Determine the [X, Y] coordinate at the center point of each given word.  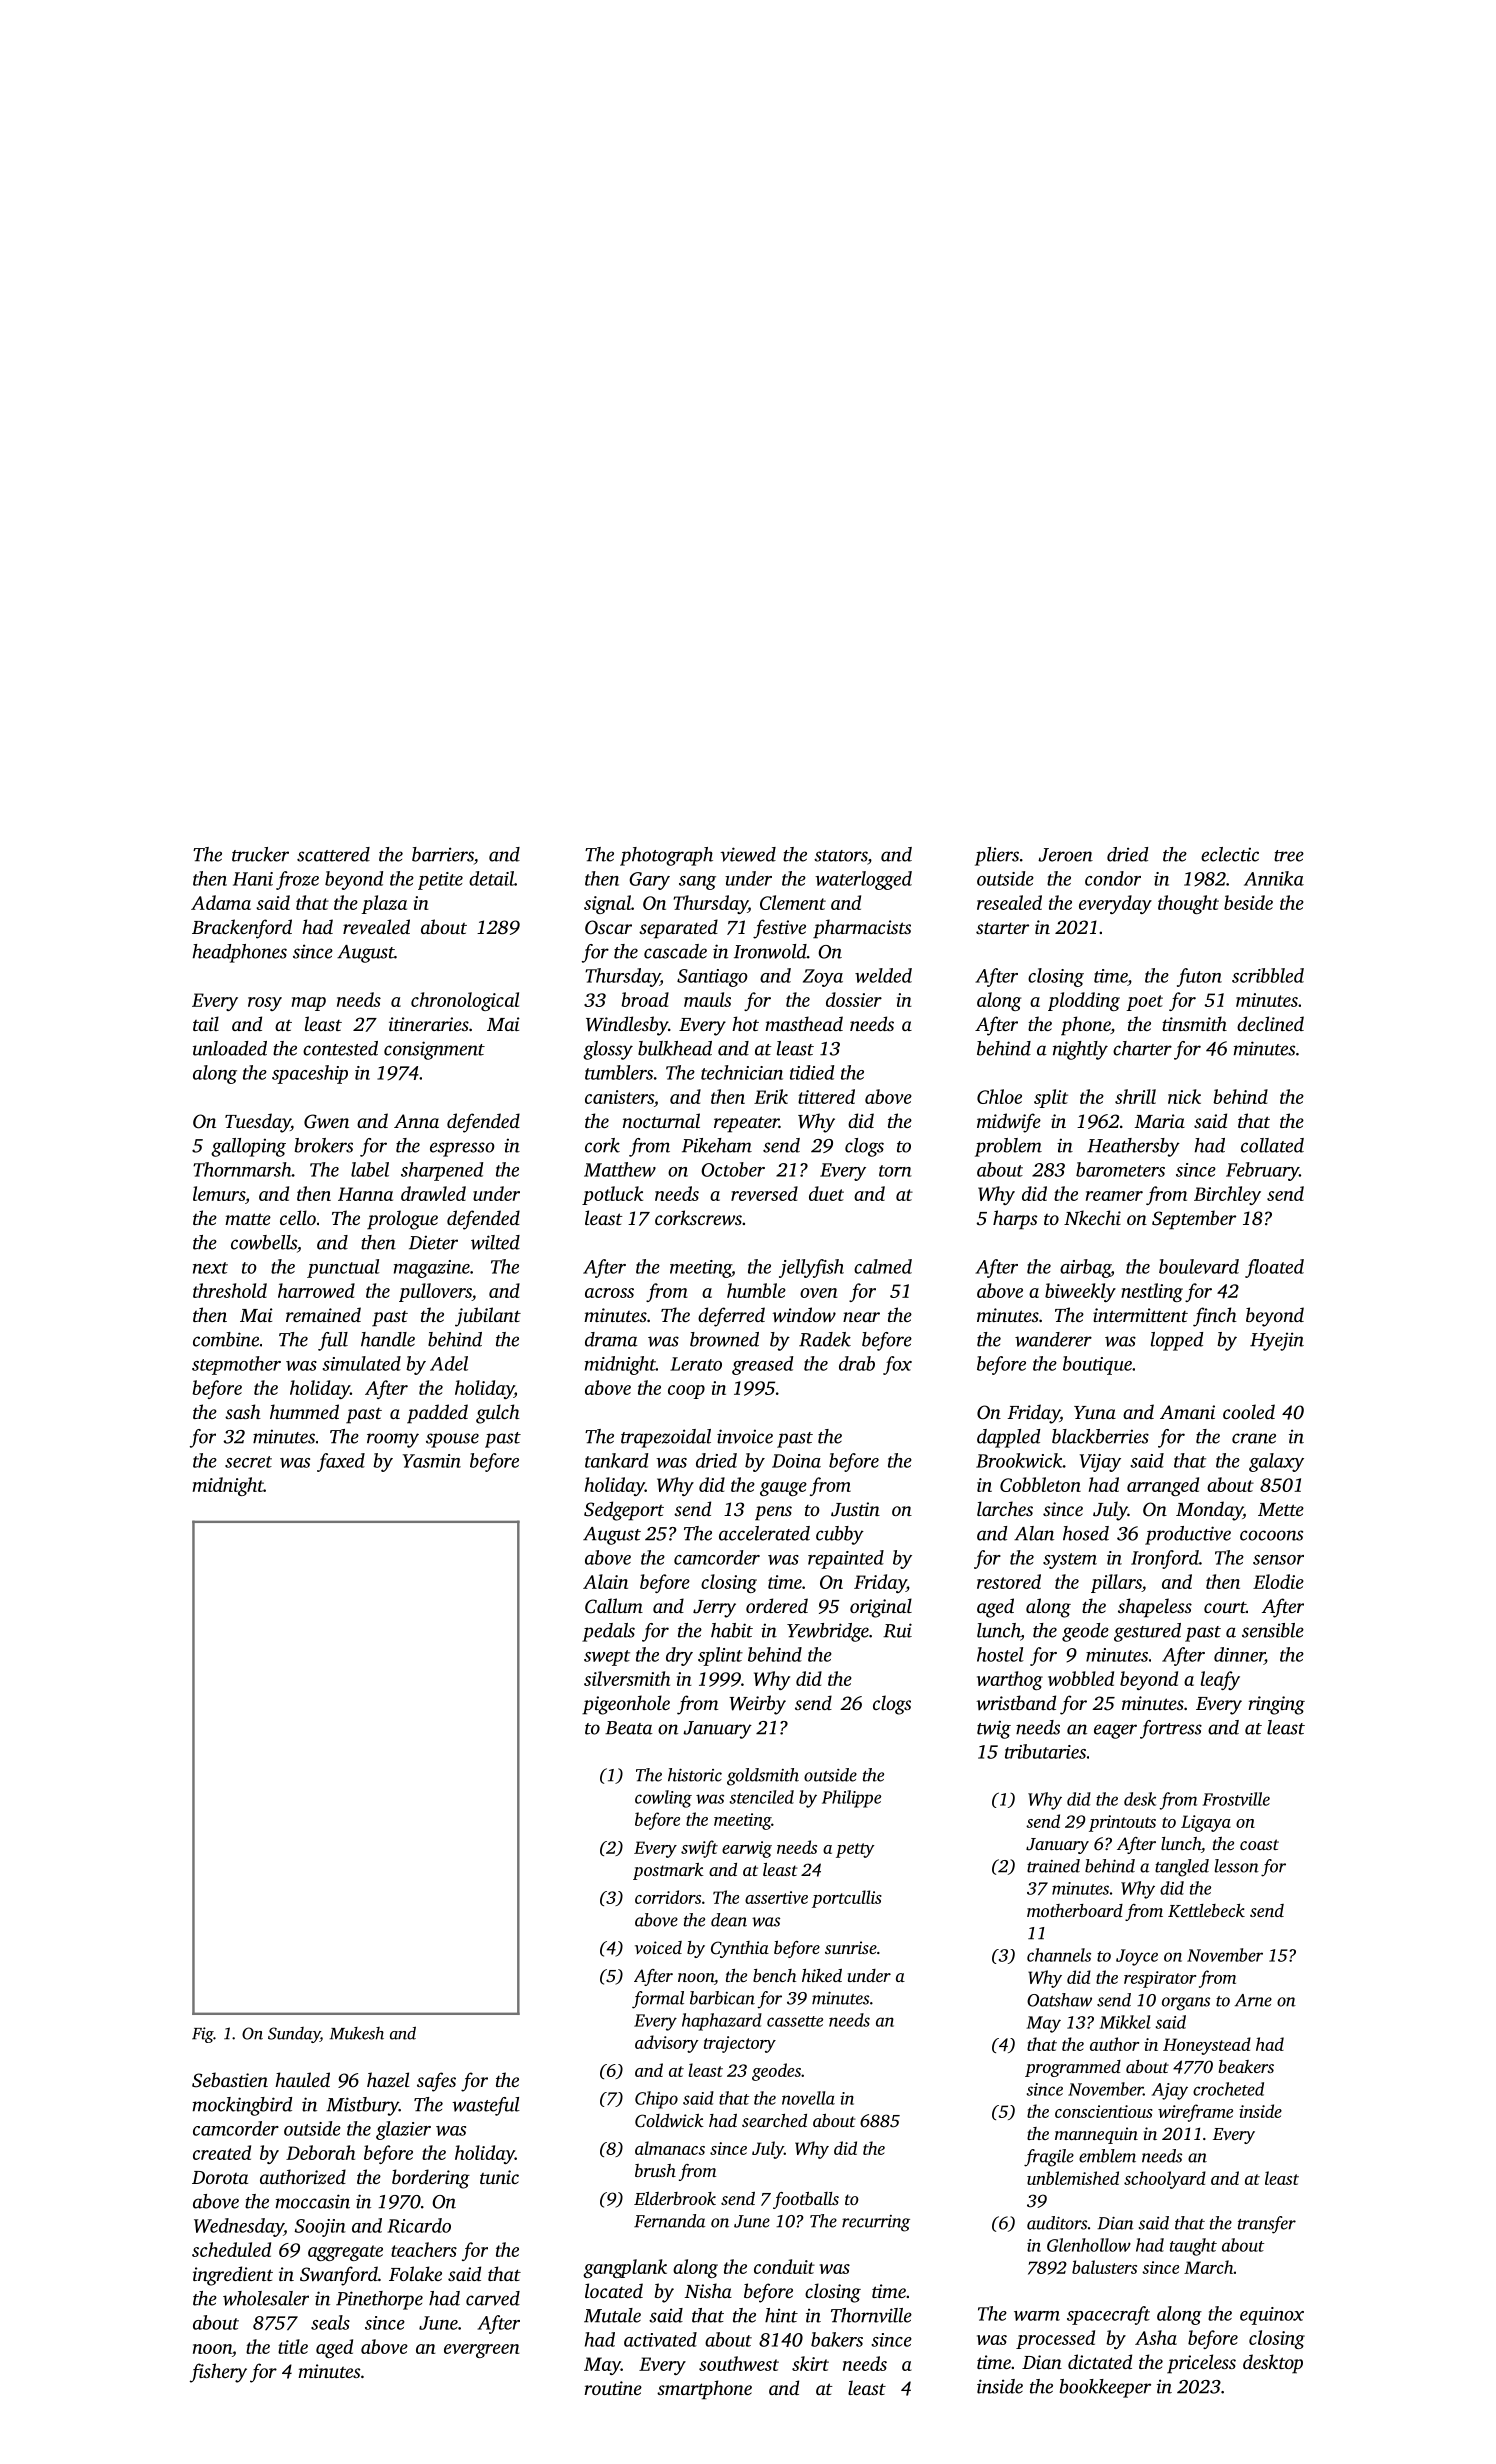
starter [1002, 928]
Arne [1253, 2000]
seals [330, 2322]
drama [611, 1339]
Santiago [712, 978]
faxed [341, 1462]
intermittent [1140, 1315]
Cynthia [740, 1949]
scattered [333, 854]
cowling [663, 1799]
